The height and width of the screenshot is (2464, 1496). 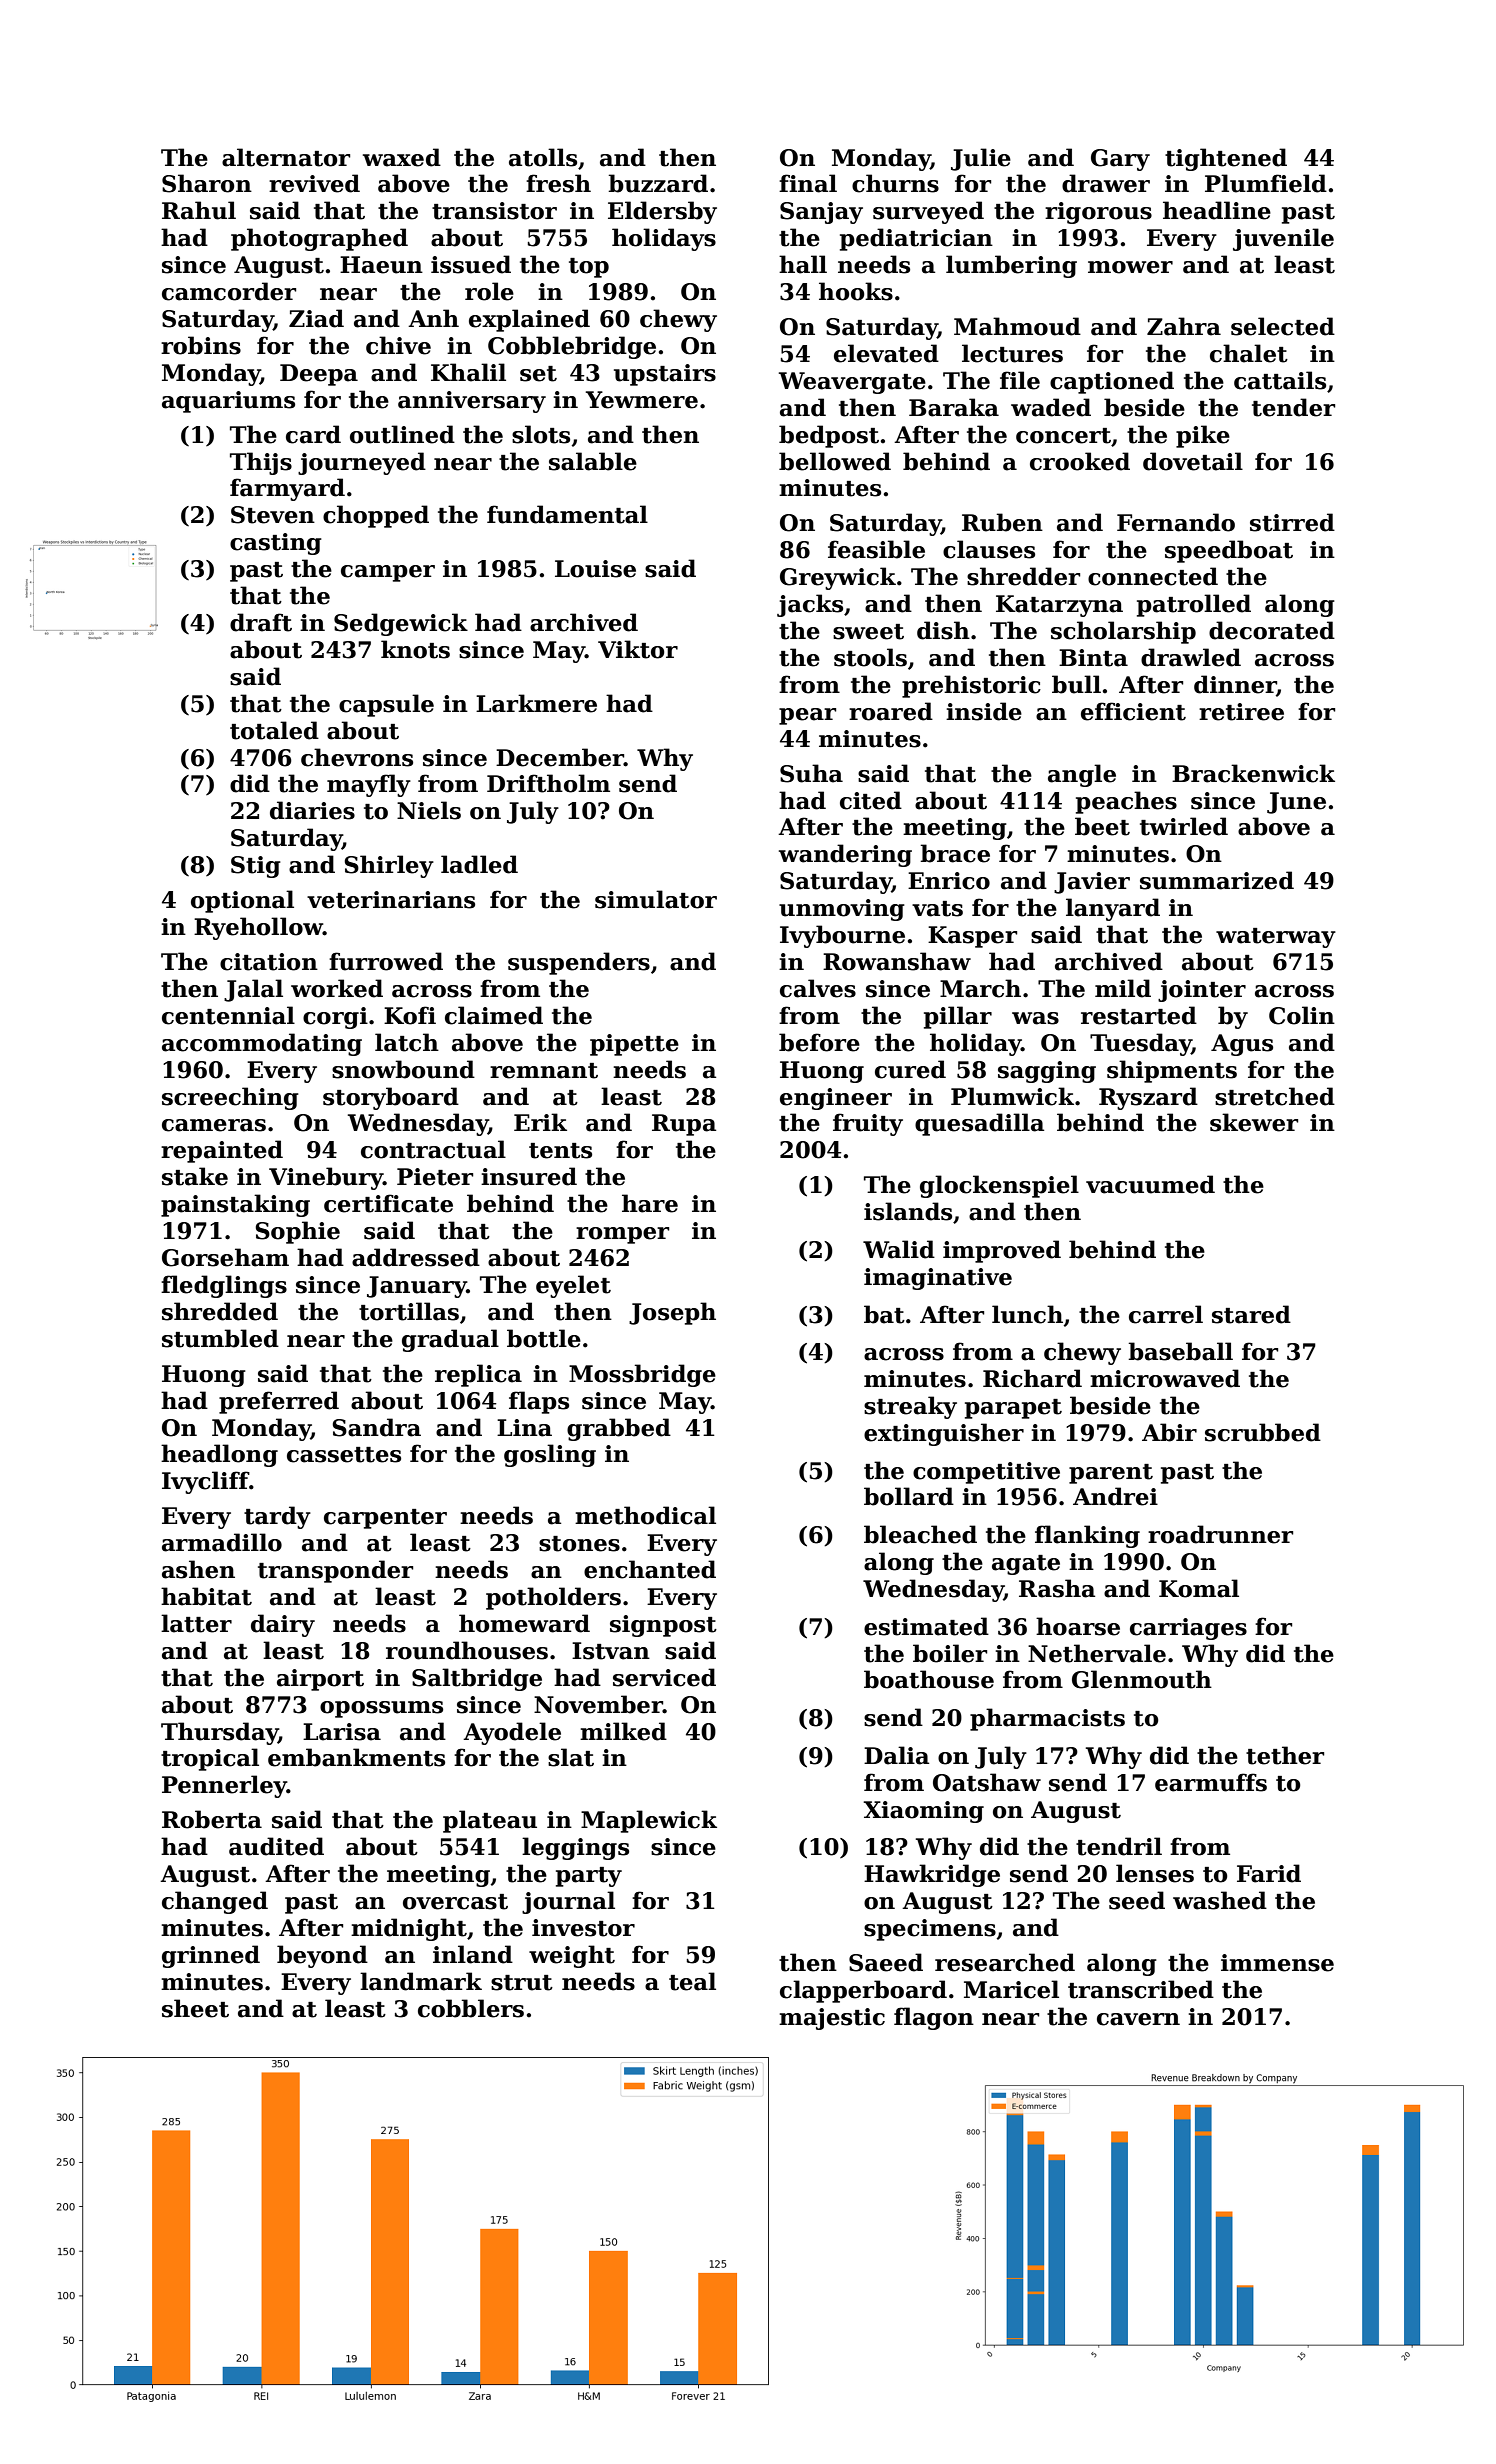 What do you see at coordinates (808, 183) in the screenshot?
I see `final` at bounding box center [808, 183].
